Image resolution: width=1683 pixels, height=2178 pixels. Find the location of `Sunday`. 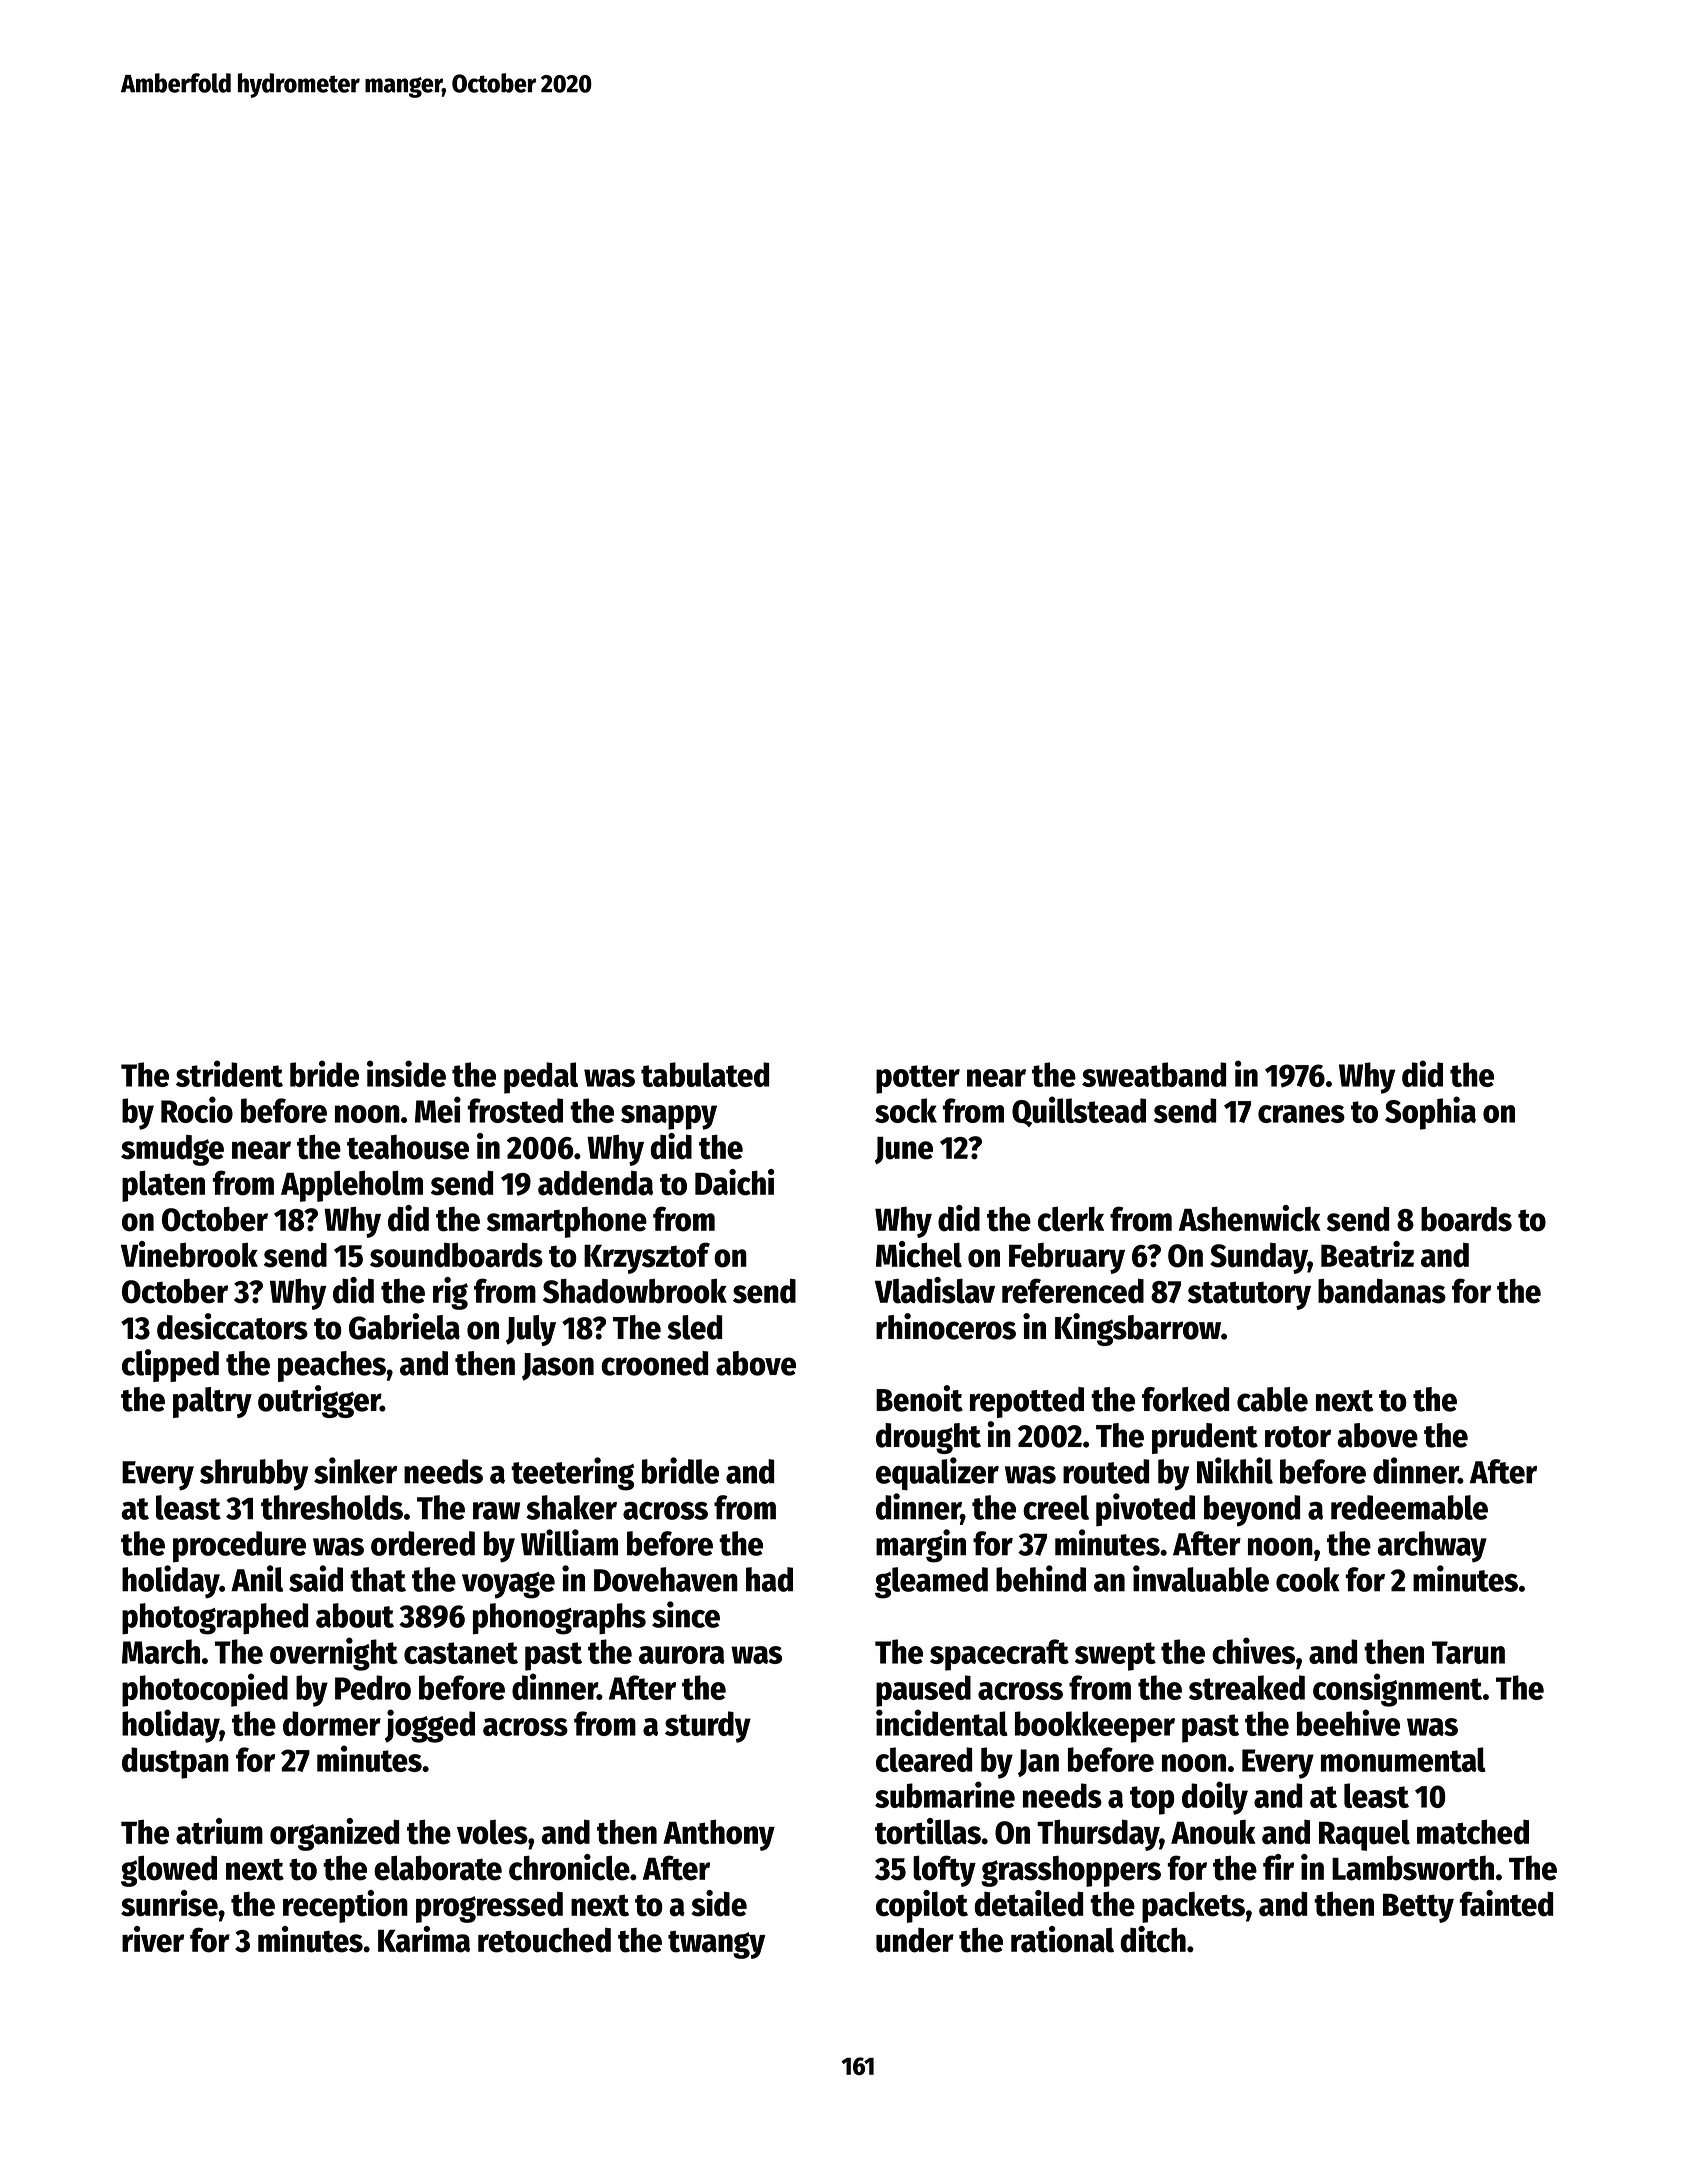

Sunday is located at coordinates (1259, 1258).
